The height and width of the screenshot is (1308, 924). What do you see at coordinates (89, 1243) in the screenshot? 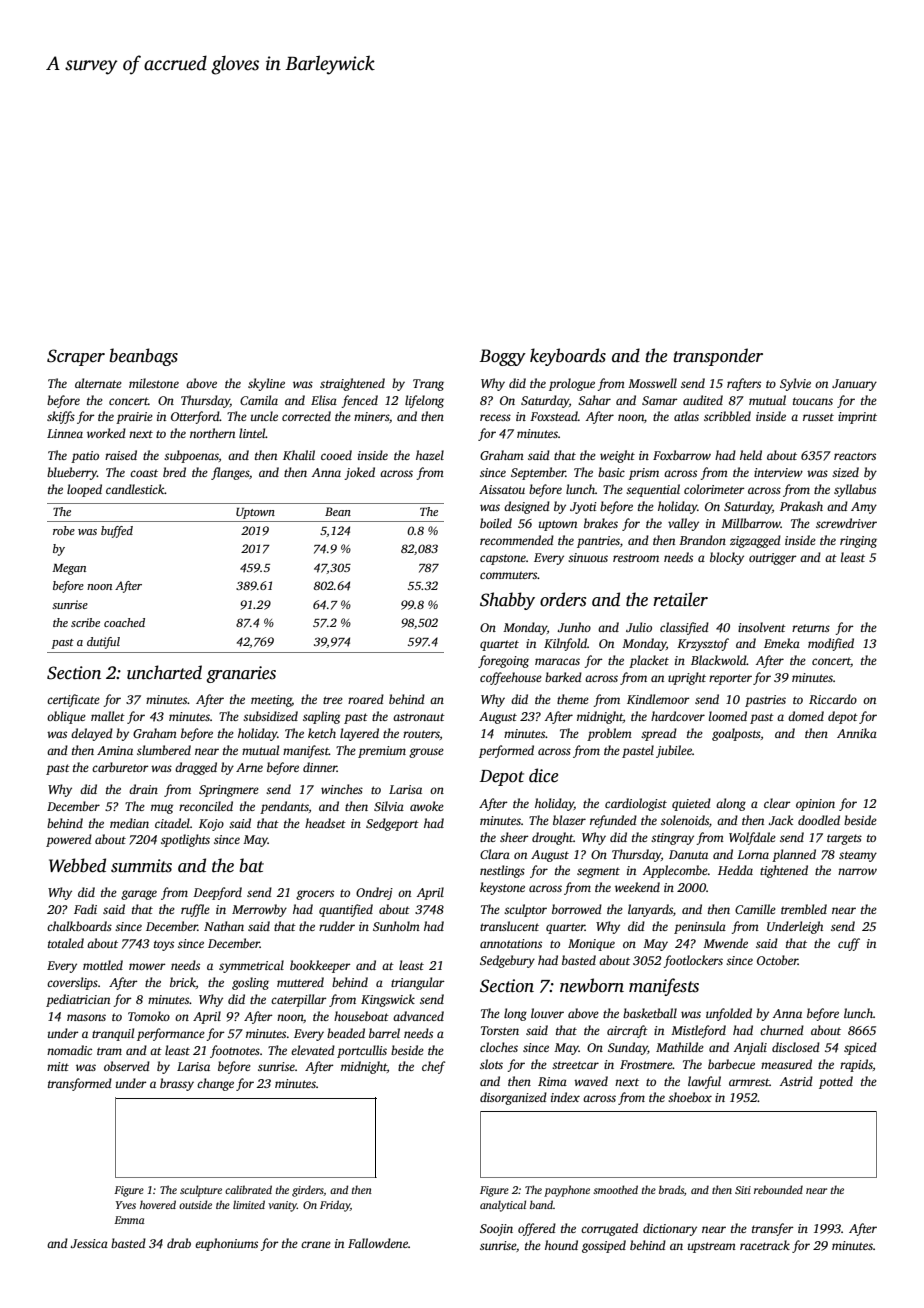
I see `Jessica` at bounding box center [89, 1243].
